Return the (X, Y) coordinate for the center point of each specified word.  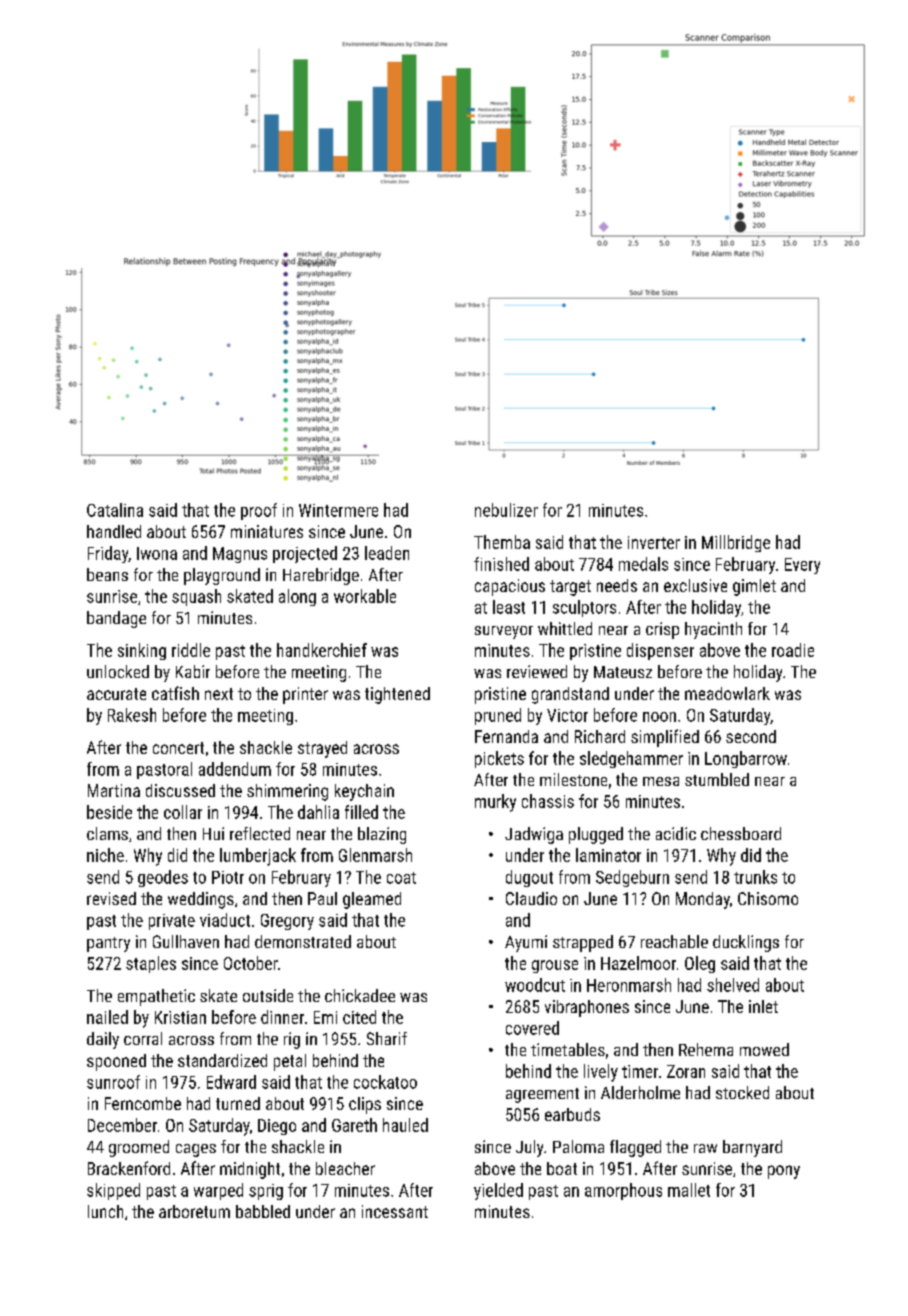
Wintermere (338, 510)
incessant (395, 1211)
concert (178, 748)
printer (305, 695)
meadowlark (727, 693)
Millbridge (736, 543)
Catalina (115, 510)
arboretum (194, 1211)
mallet (689, 1190)
